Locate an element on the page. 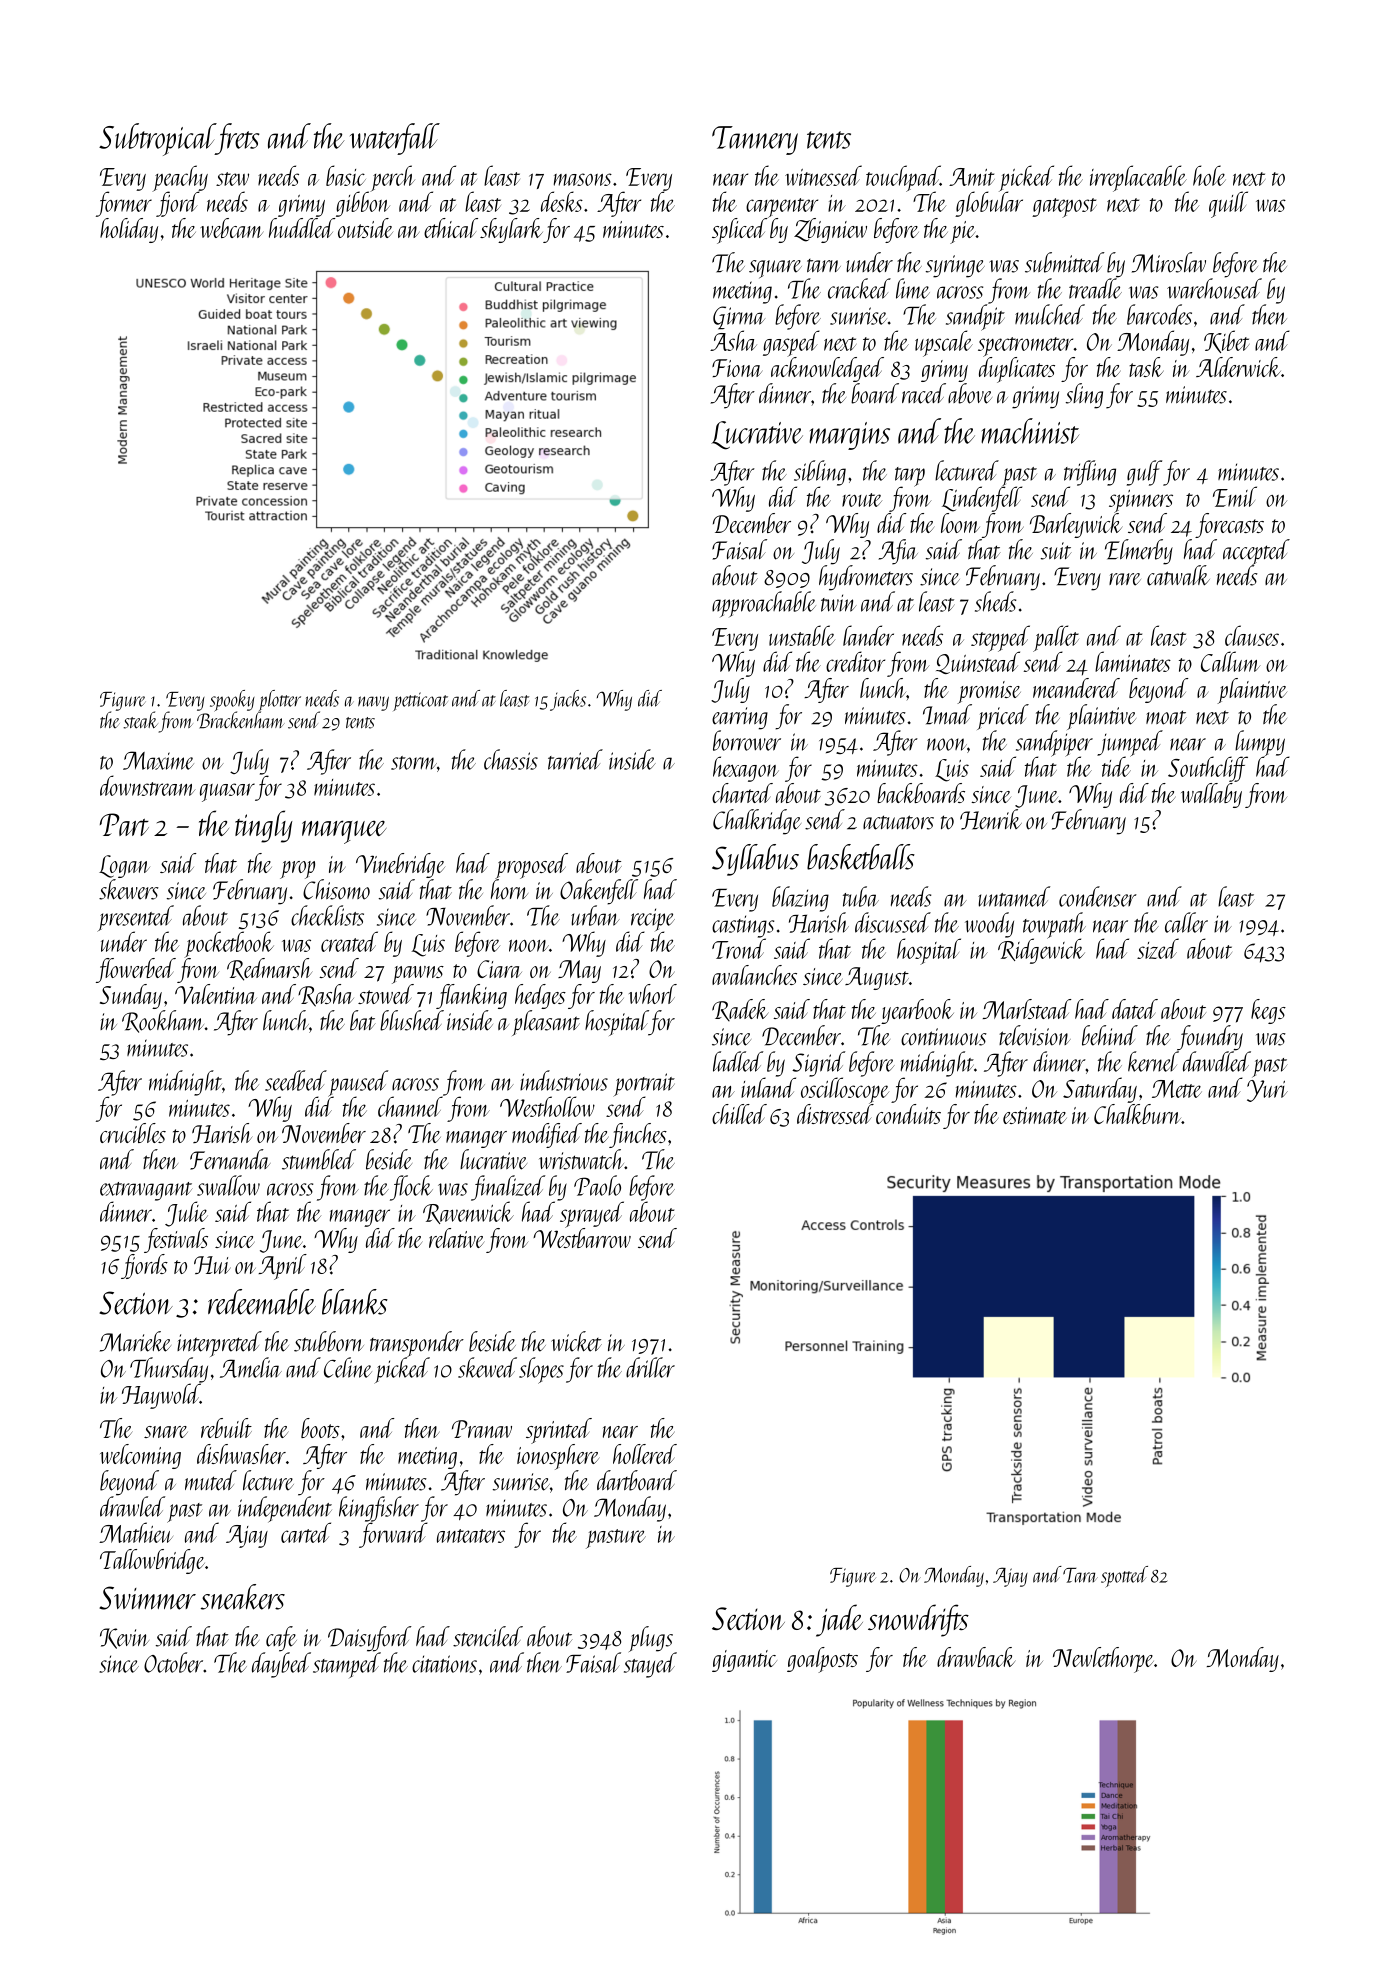 This image has height=1969, width=1386. channel is located at coordinates (410, 1106).
